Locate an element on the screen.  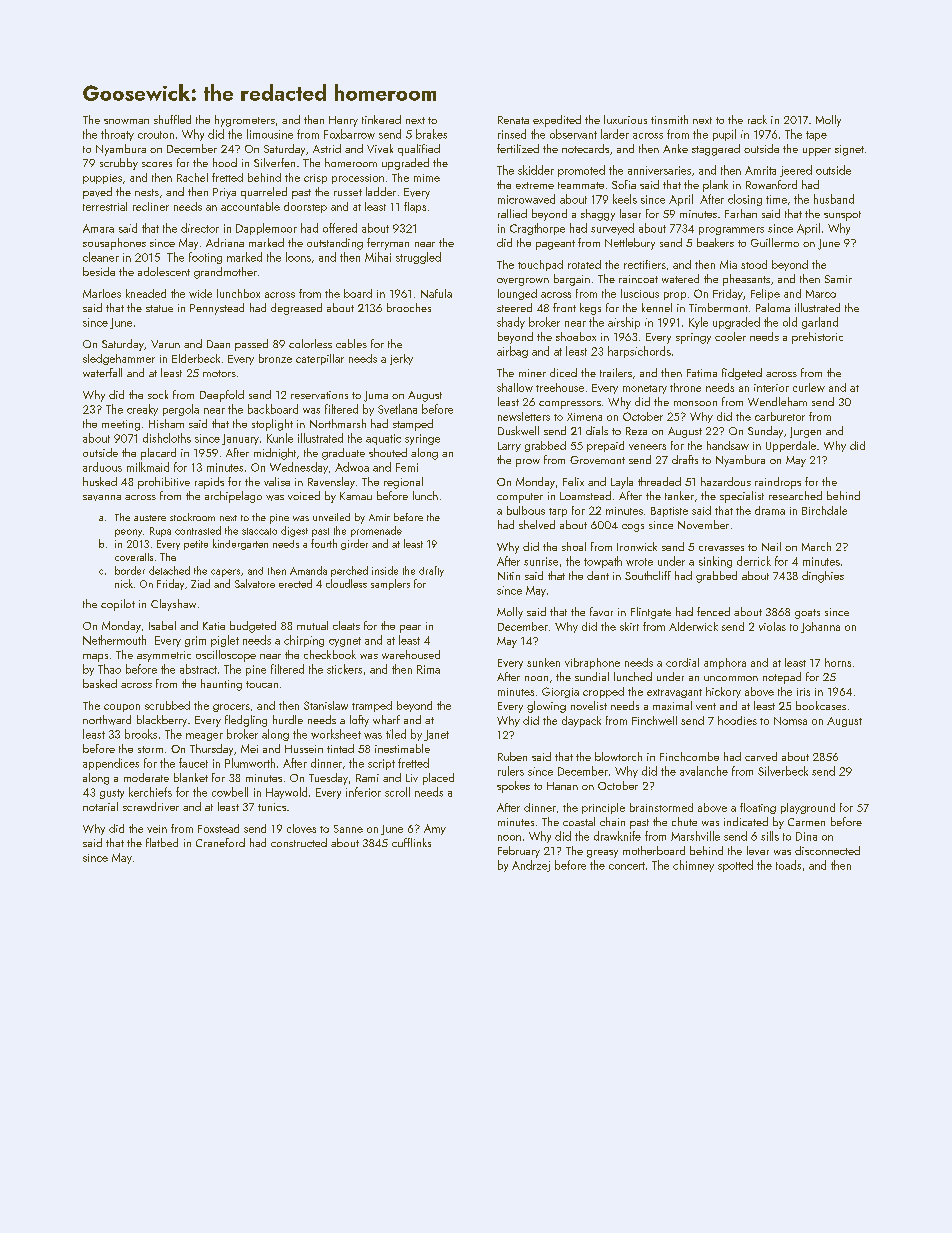
snowman is located at coordinates (126, 121).
